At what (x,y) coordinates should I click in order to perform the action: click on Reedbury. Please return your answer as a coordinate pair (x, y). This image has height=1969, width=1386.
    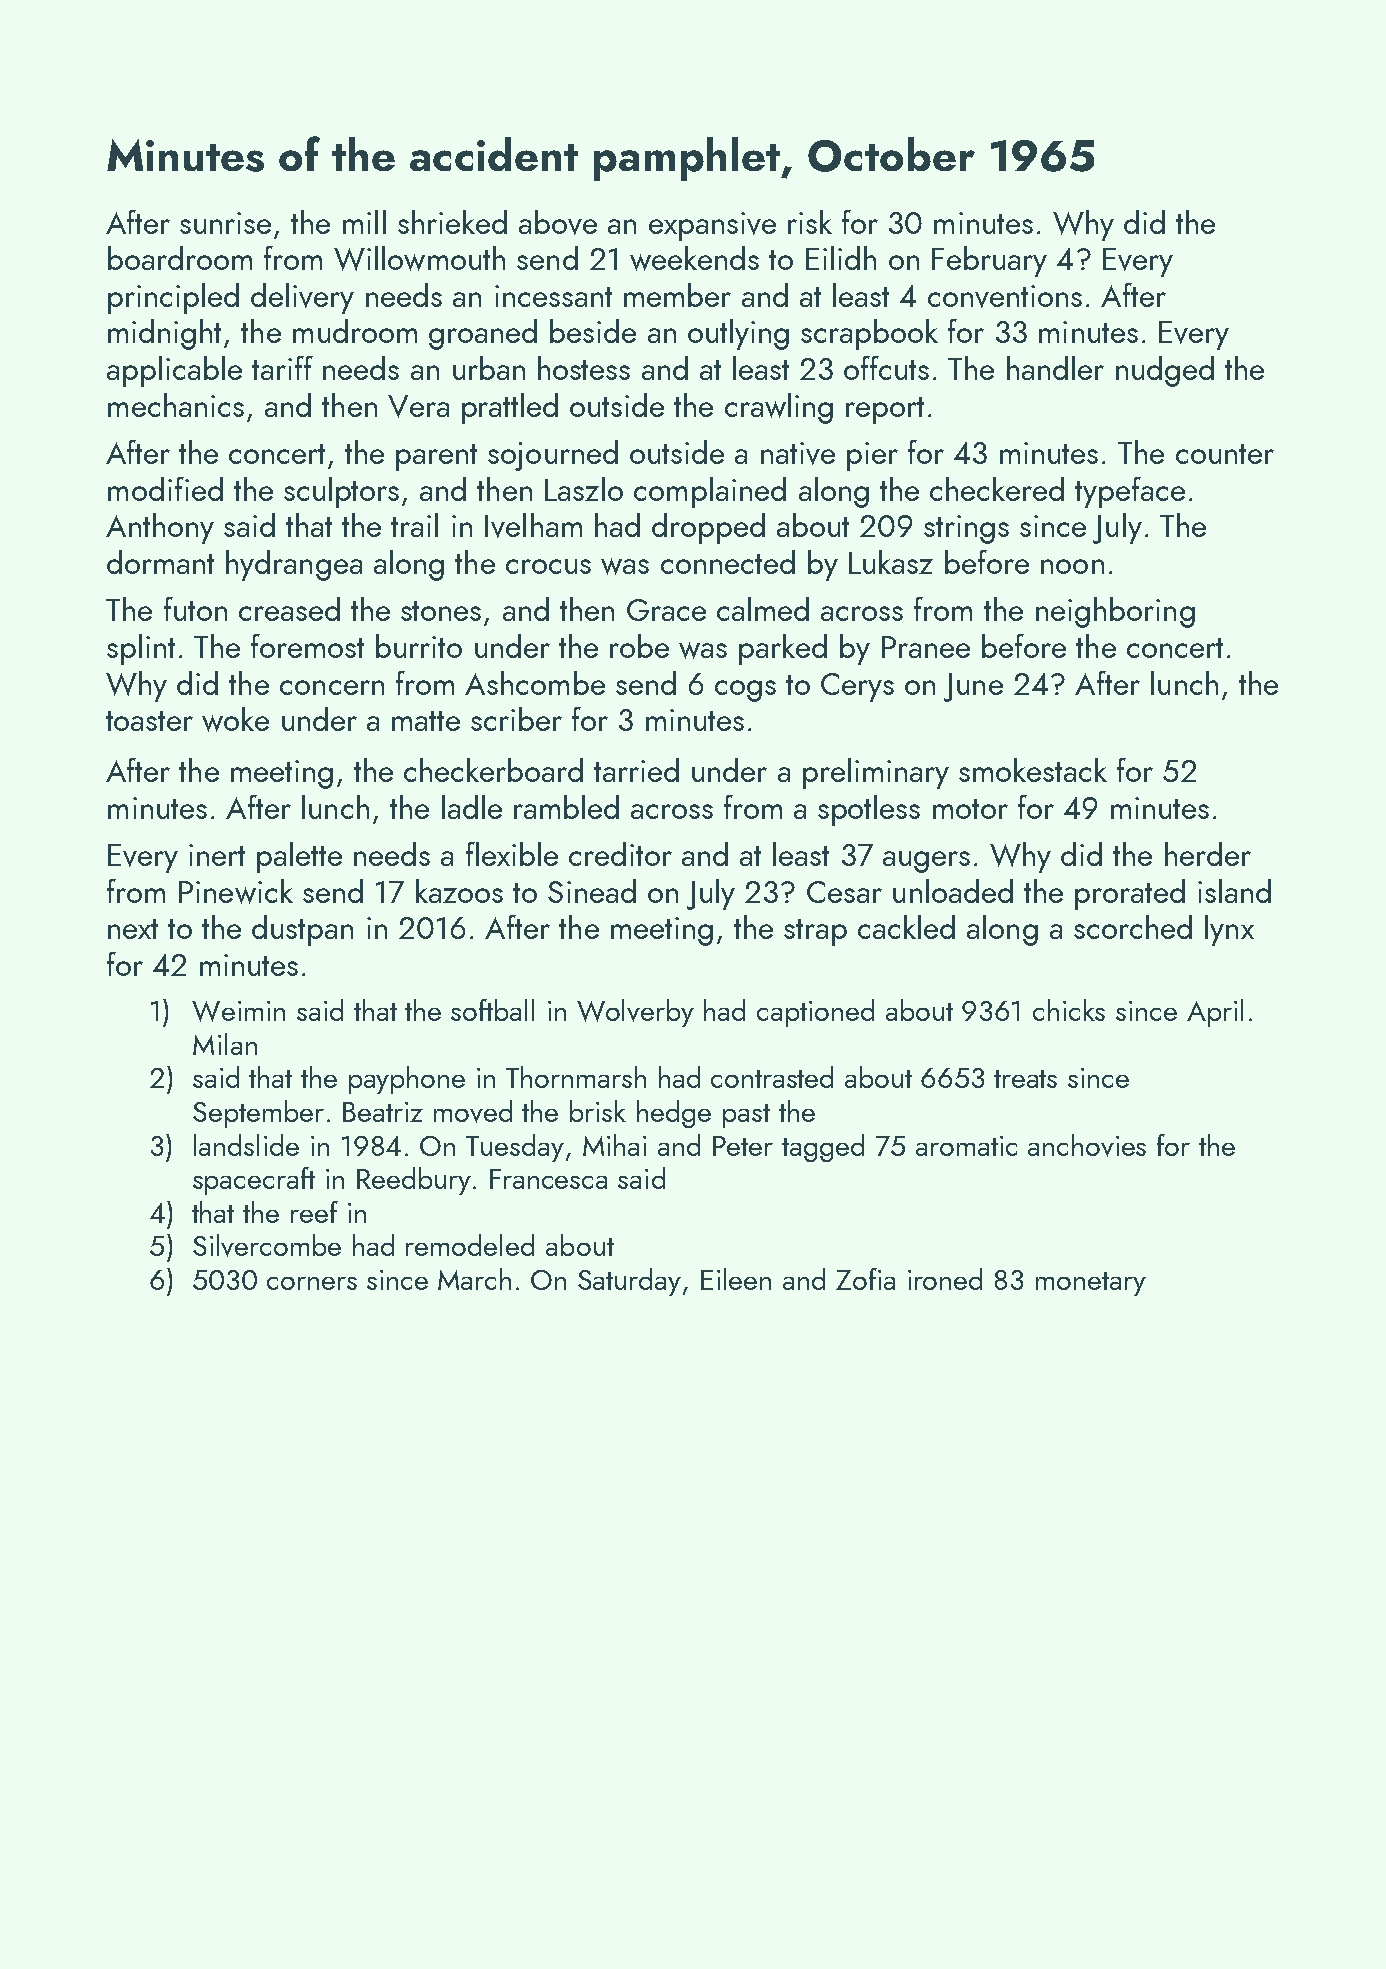
    Looking at the image, I should click on (414, 1181).
